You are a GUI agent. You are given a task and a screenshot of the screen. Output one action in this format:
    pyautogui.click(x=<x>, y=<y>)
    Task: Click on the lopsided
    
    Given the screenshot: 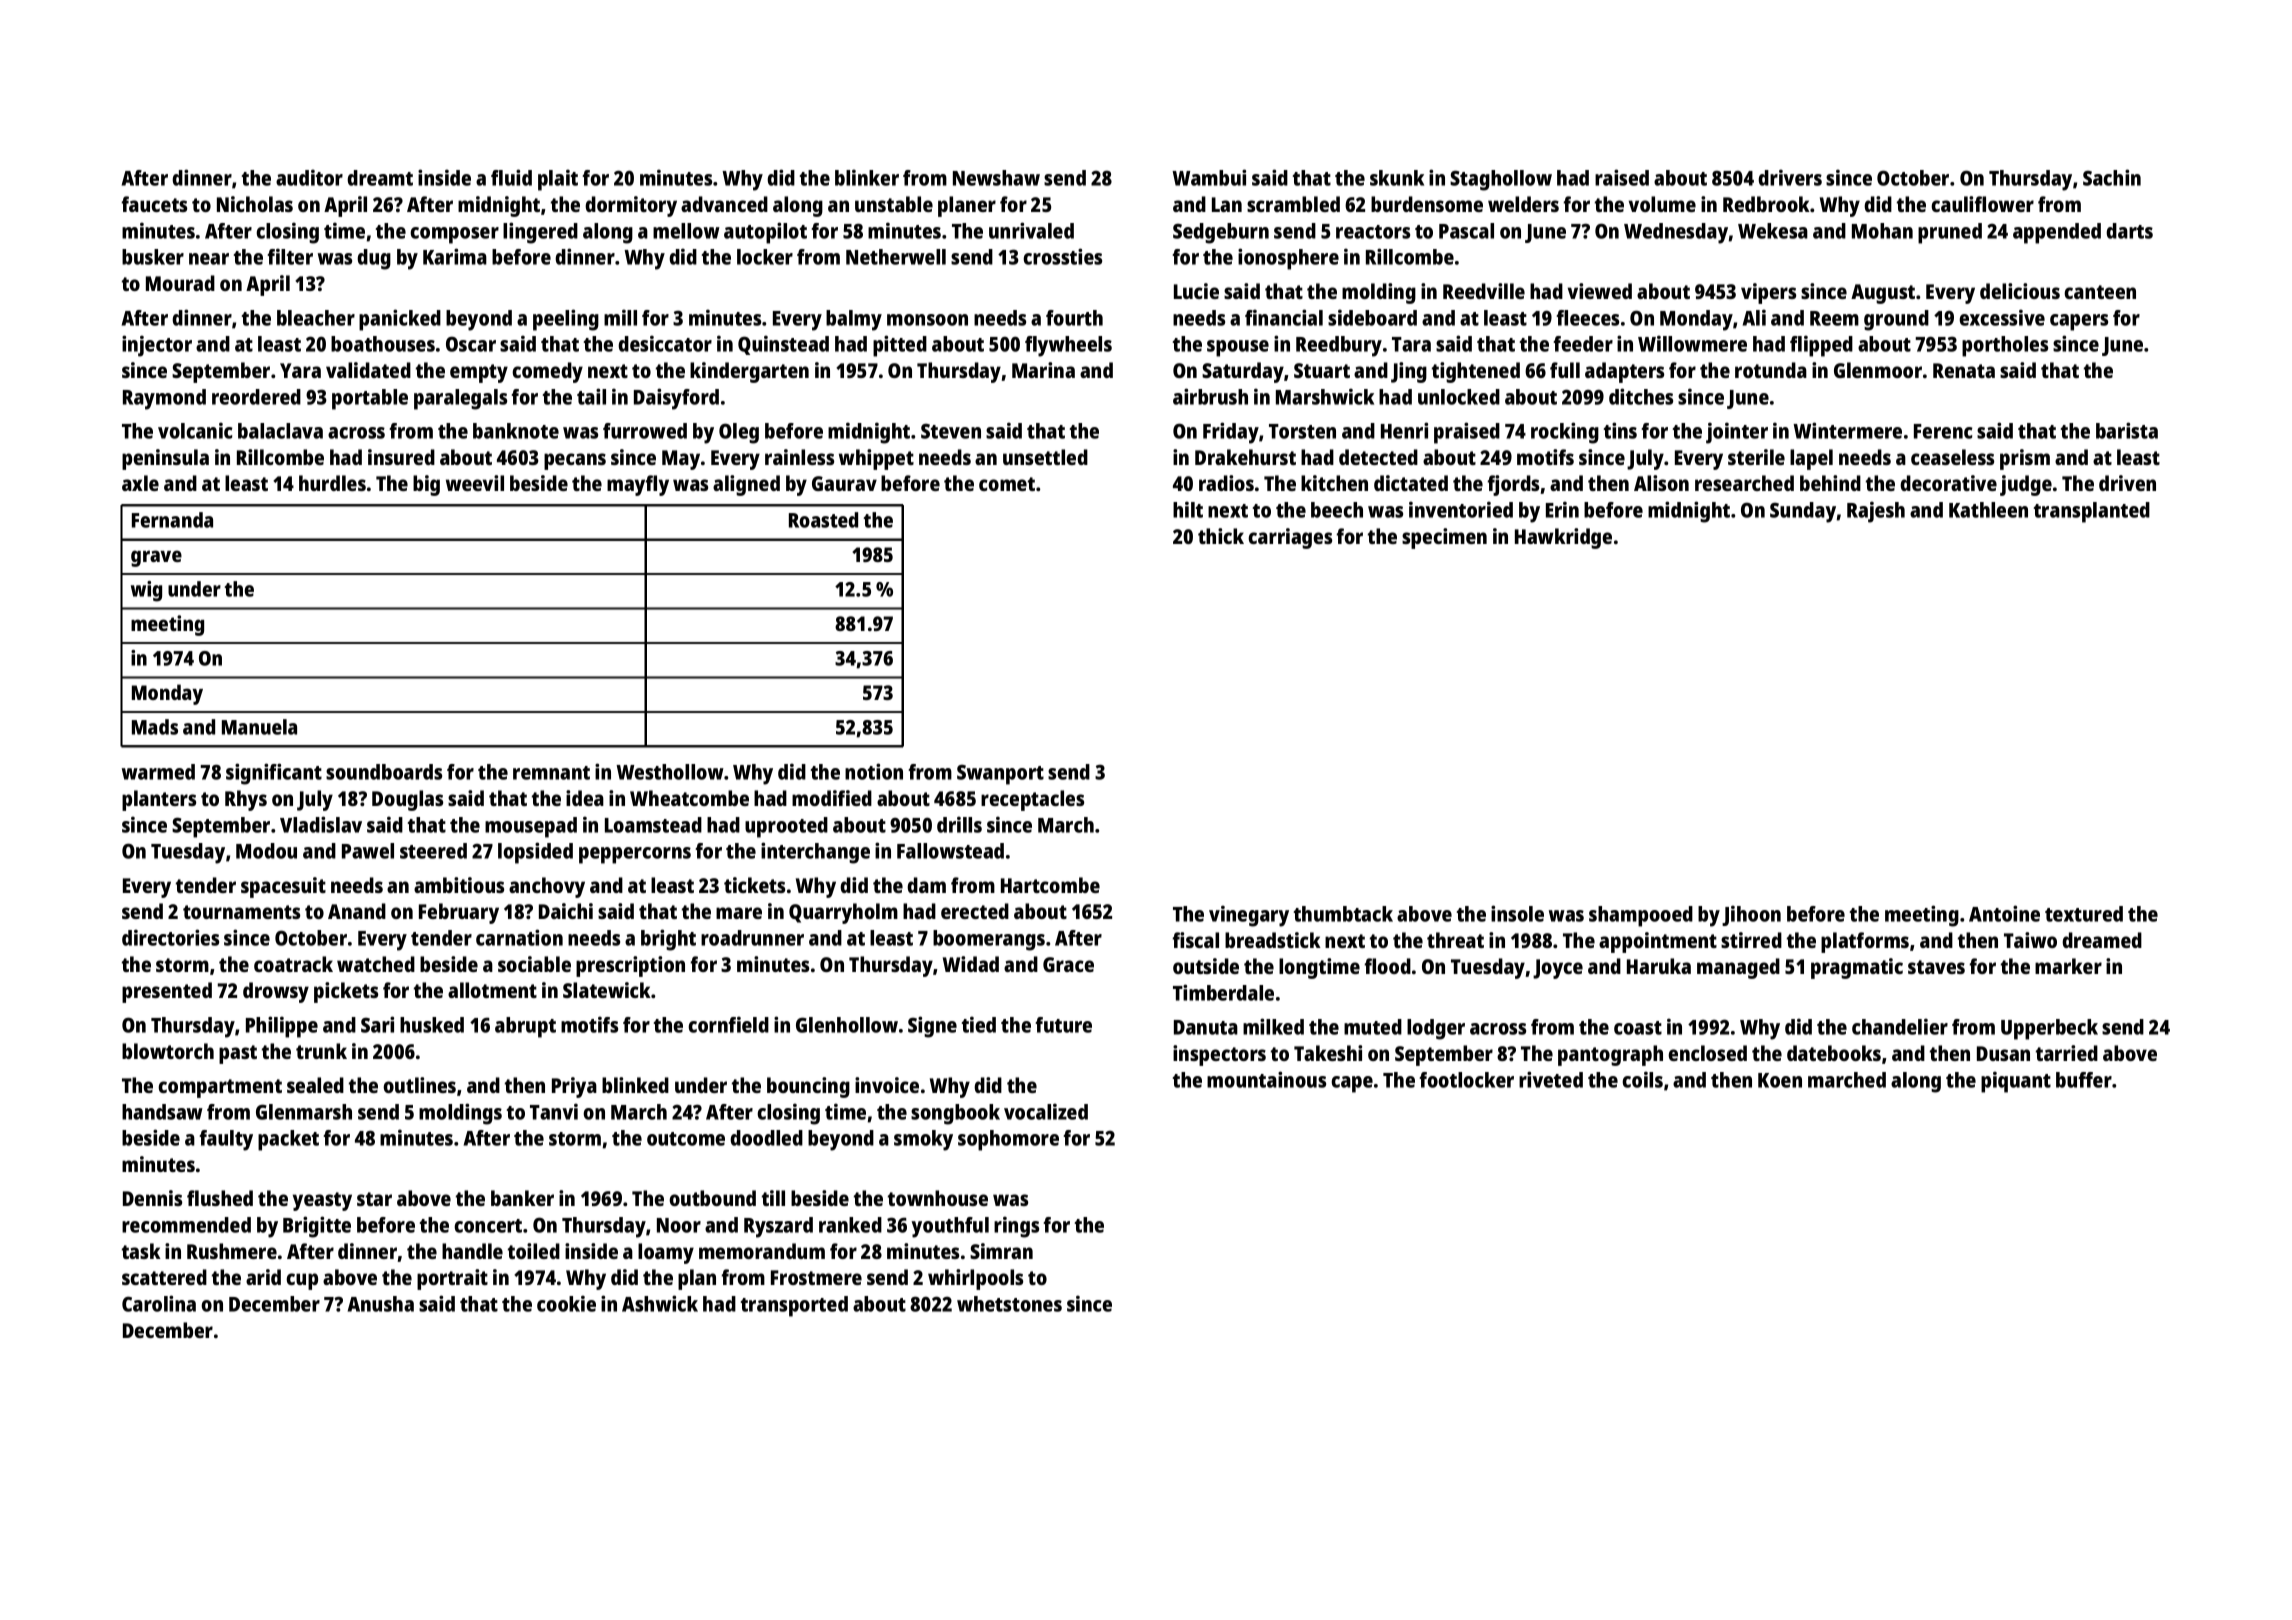 What is the action you would take?
    pyautogui.click(x=535, y=853)
